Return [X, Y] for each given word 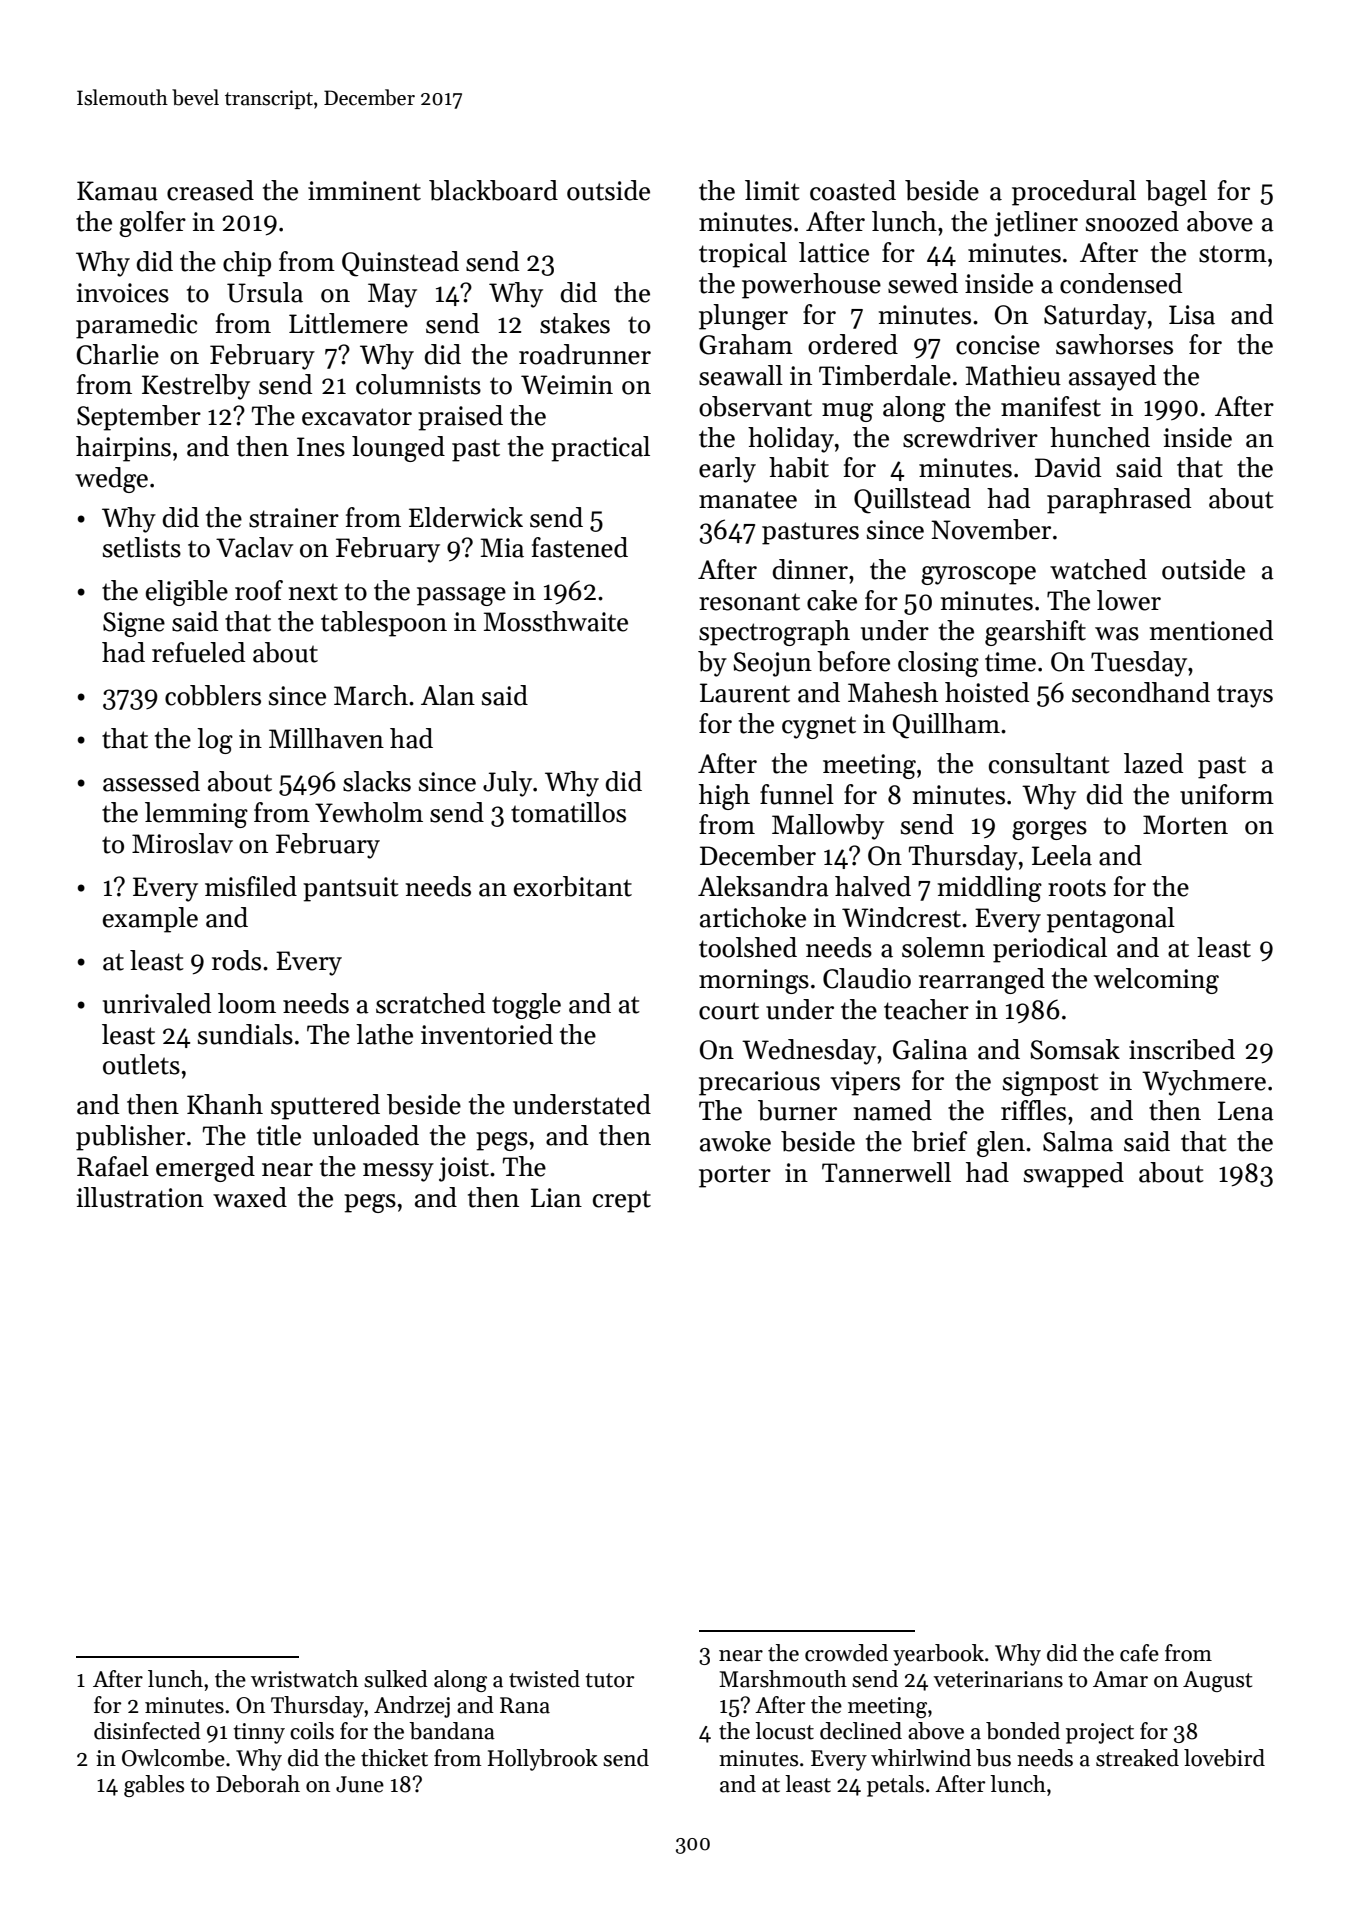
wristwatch [304, 1679]
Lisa [1192, 315]
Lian [556, 1198]
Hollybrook [543, 1760]
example [150, 920]
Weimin [567, 385]
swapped [1074, 1175]
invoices [122, 293]
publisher [130, 1138]
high [724, 797]
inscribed [1182, 1049]
